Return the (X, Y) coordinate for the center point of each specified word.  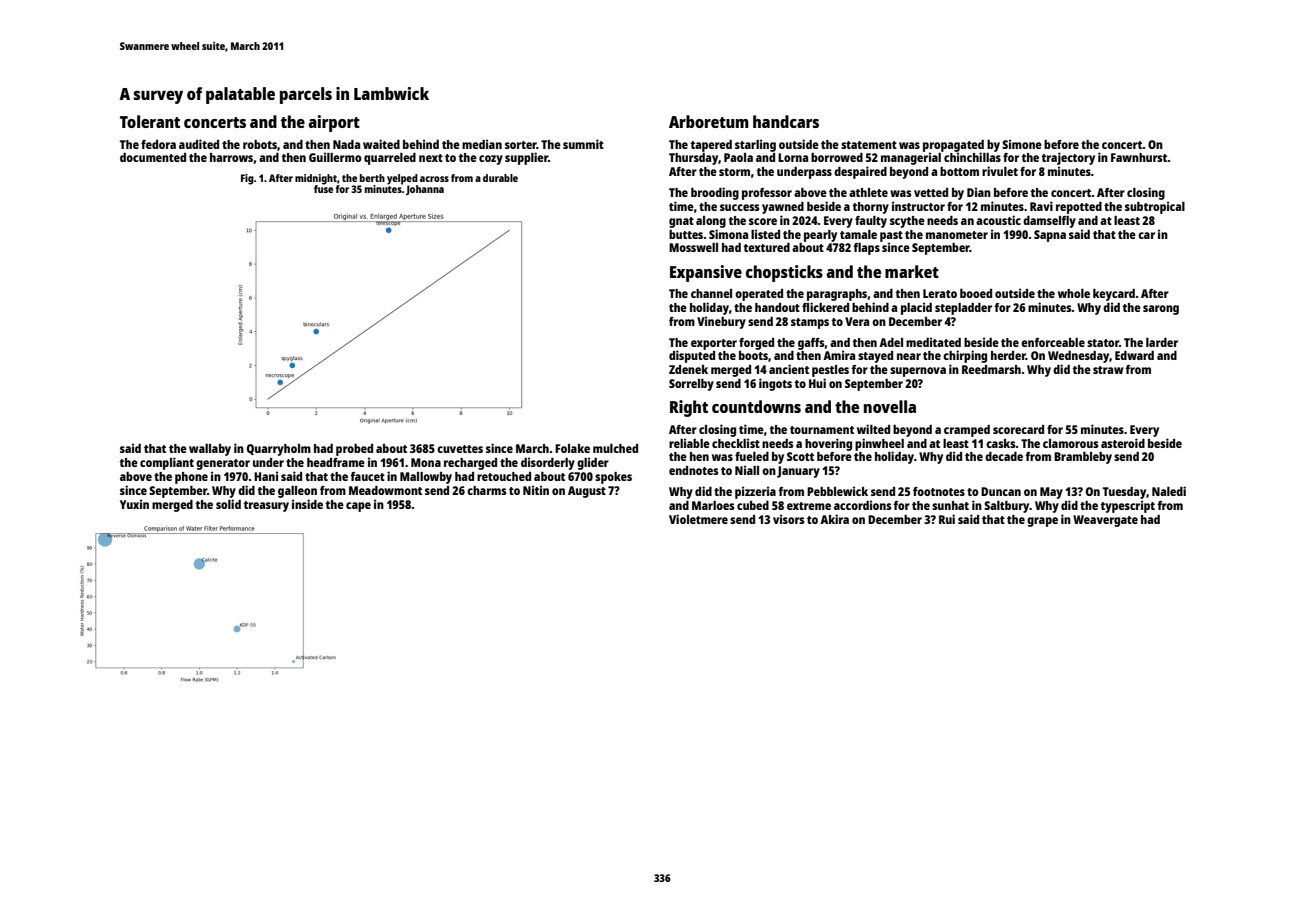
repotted (1079, 208)
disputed (692, 356)
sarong (1161, 310)
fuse (323, 189)
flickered (825, 307)
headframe (336, 462)
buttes (686, 234)
